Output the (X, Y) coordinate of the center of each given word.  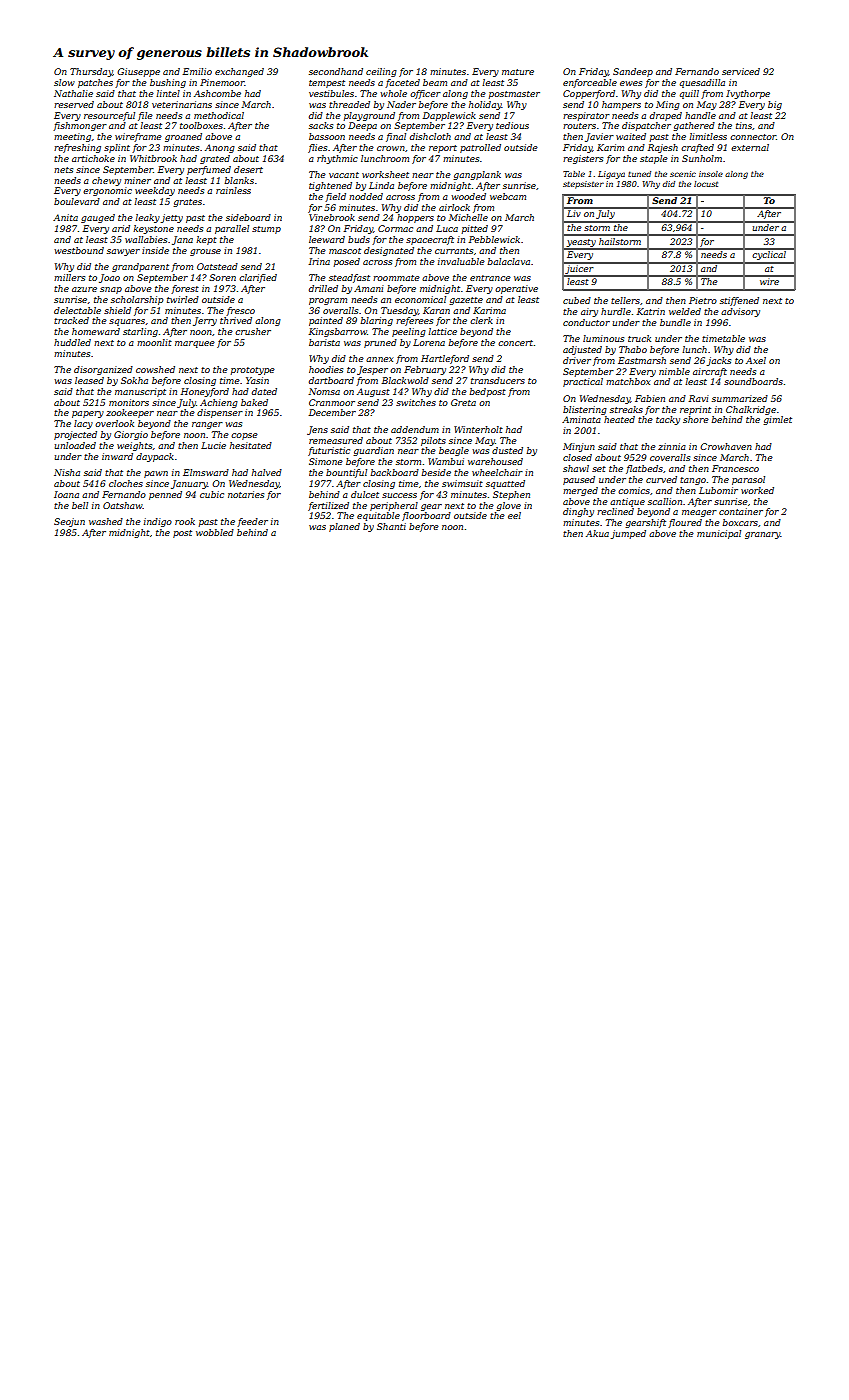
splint (117, 148)
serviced (741, 71)
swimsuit (462, 483)
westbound (79, 250)
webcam (508, 196)
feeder (252, 522)
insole (711, 174)
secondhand (336, 71)
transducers (498, 380)
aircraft (710, 372)
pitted (475, 229)
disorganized (103, 370)
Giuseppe (138, 72)
